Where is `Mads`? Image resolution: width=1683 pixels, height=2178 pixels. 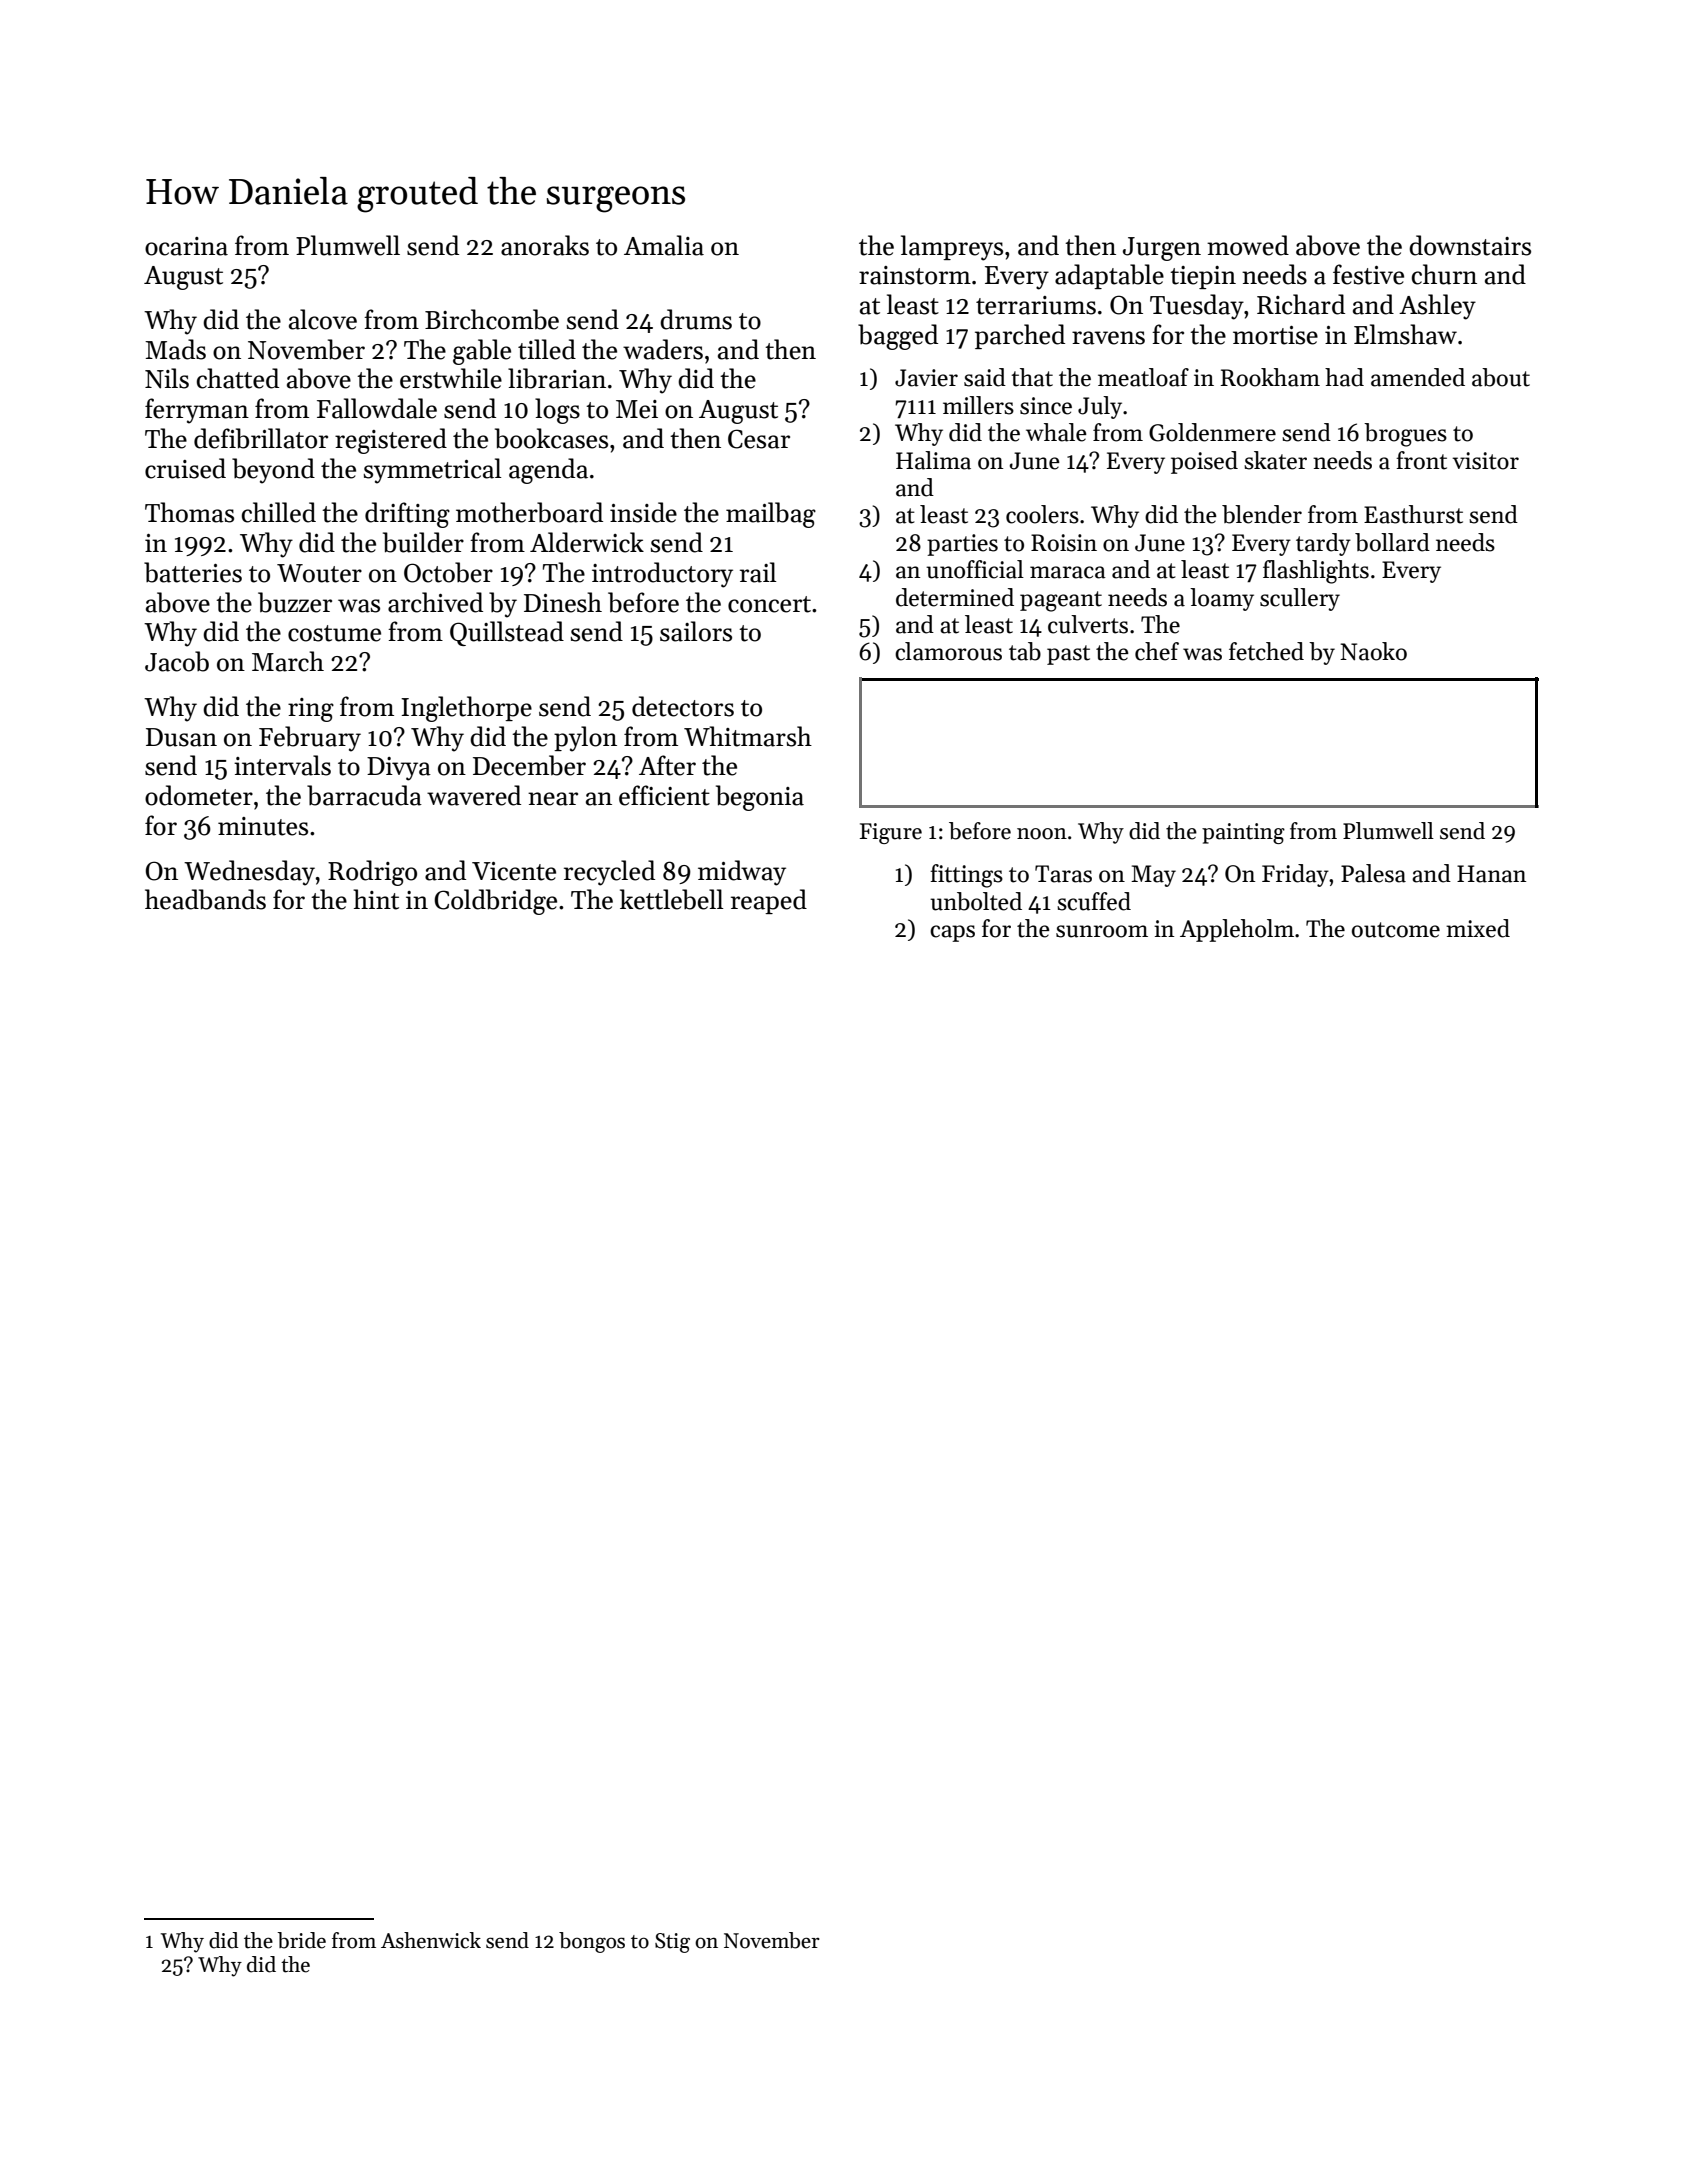
Mads is located at coordinates (175, 349).
